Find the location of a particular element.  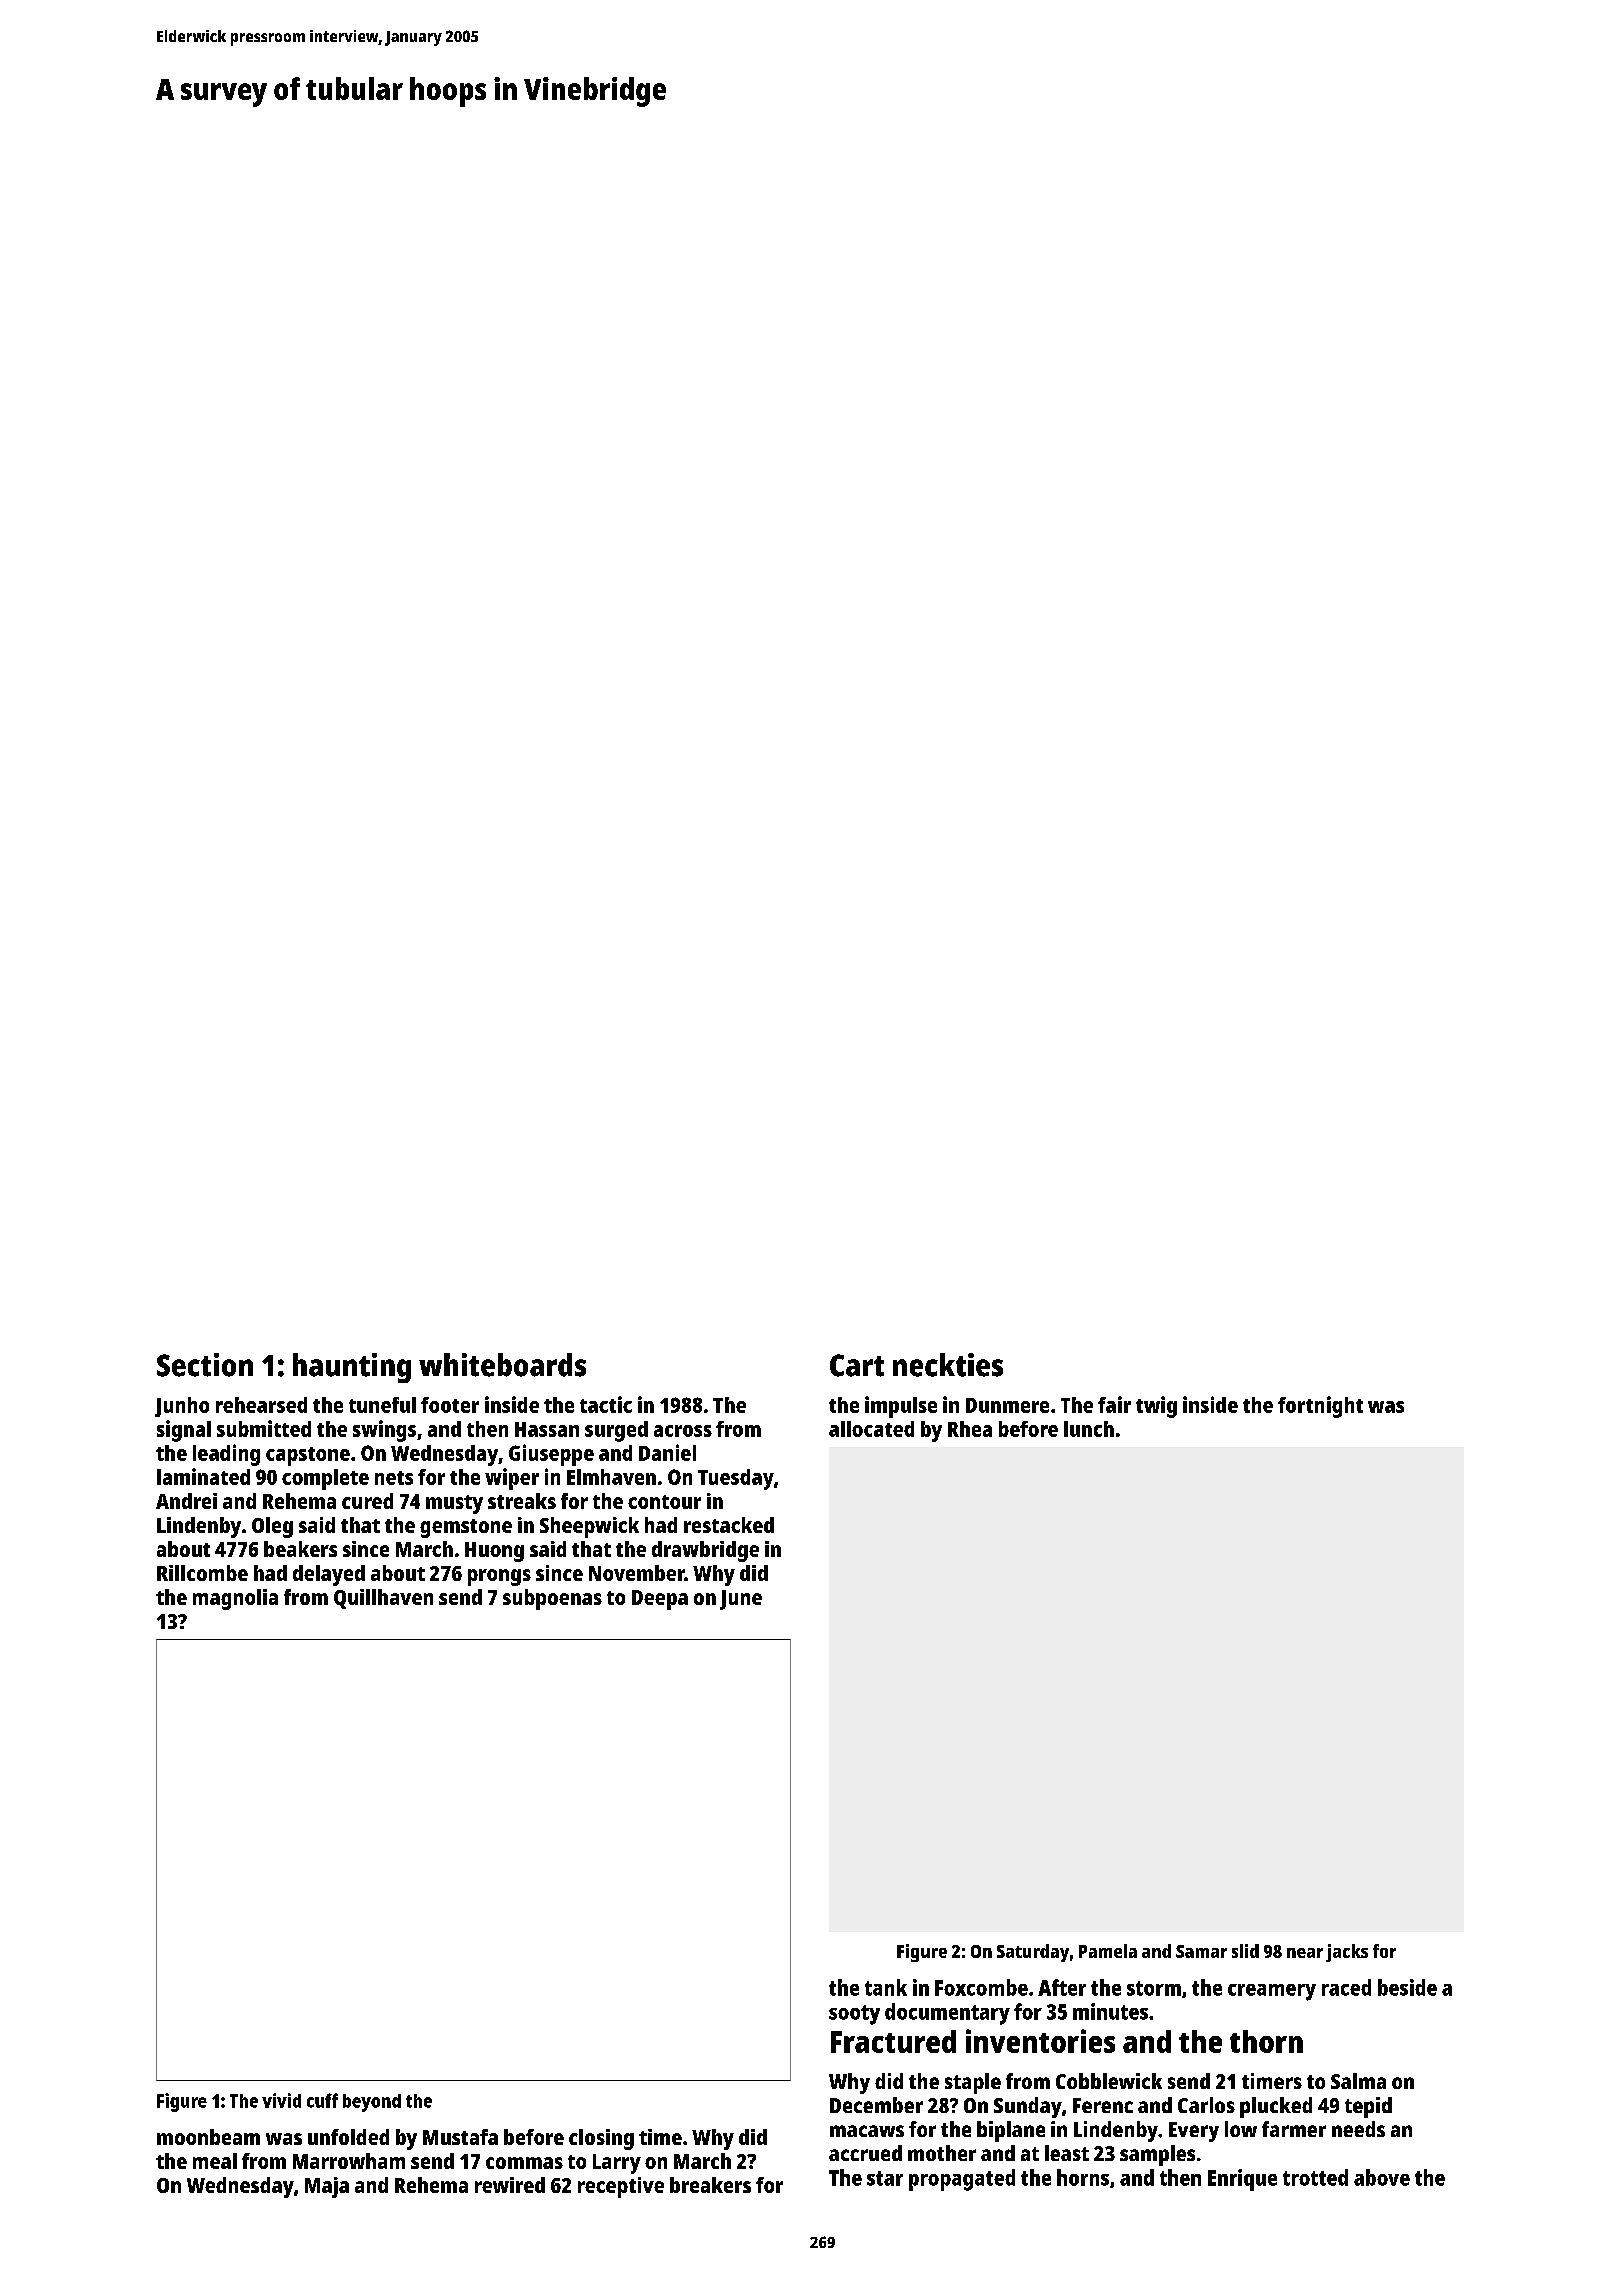

Quillhaven is located at coordinates (383, 1599).
